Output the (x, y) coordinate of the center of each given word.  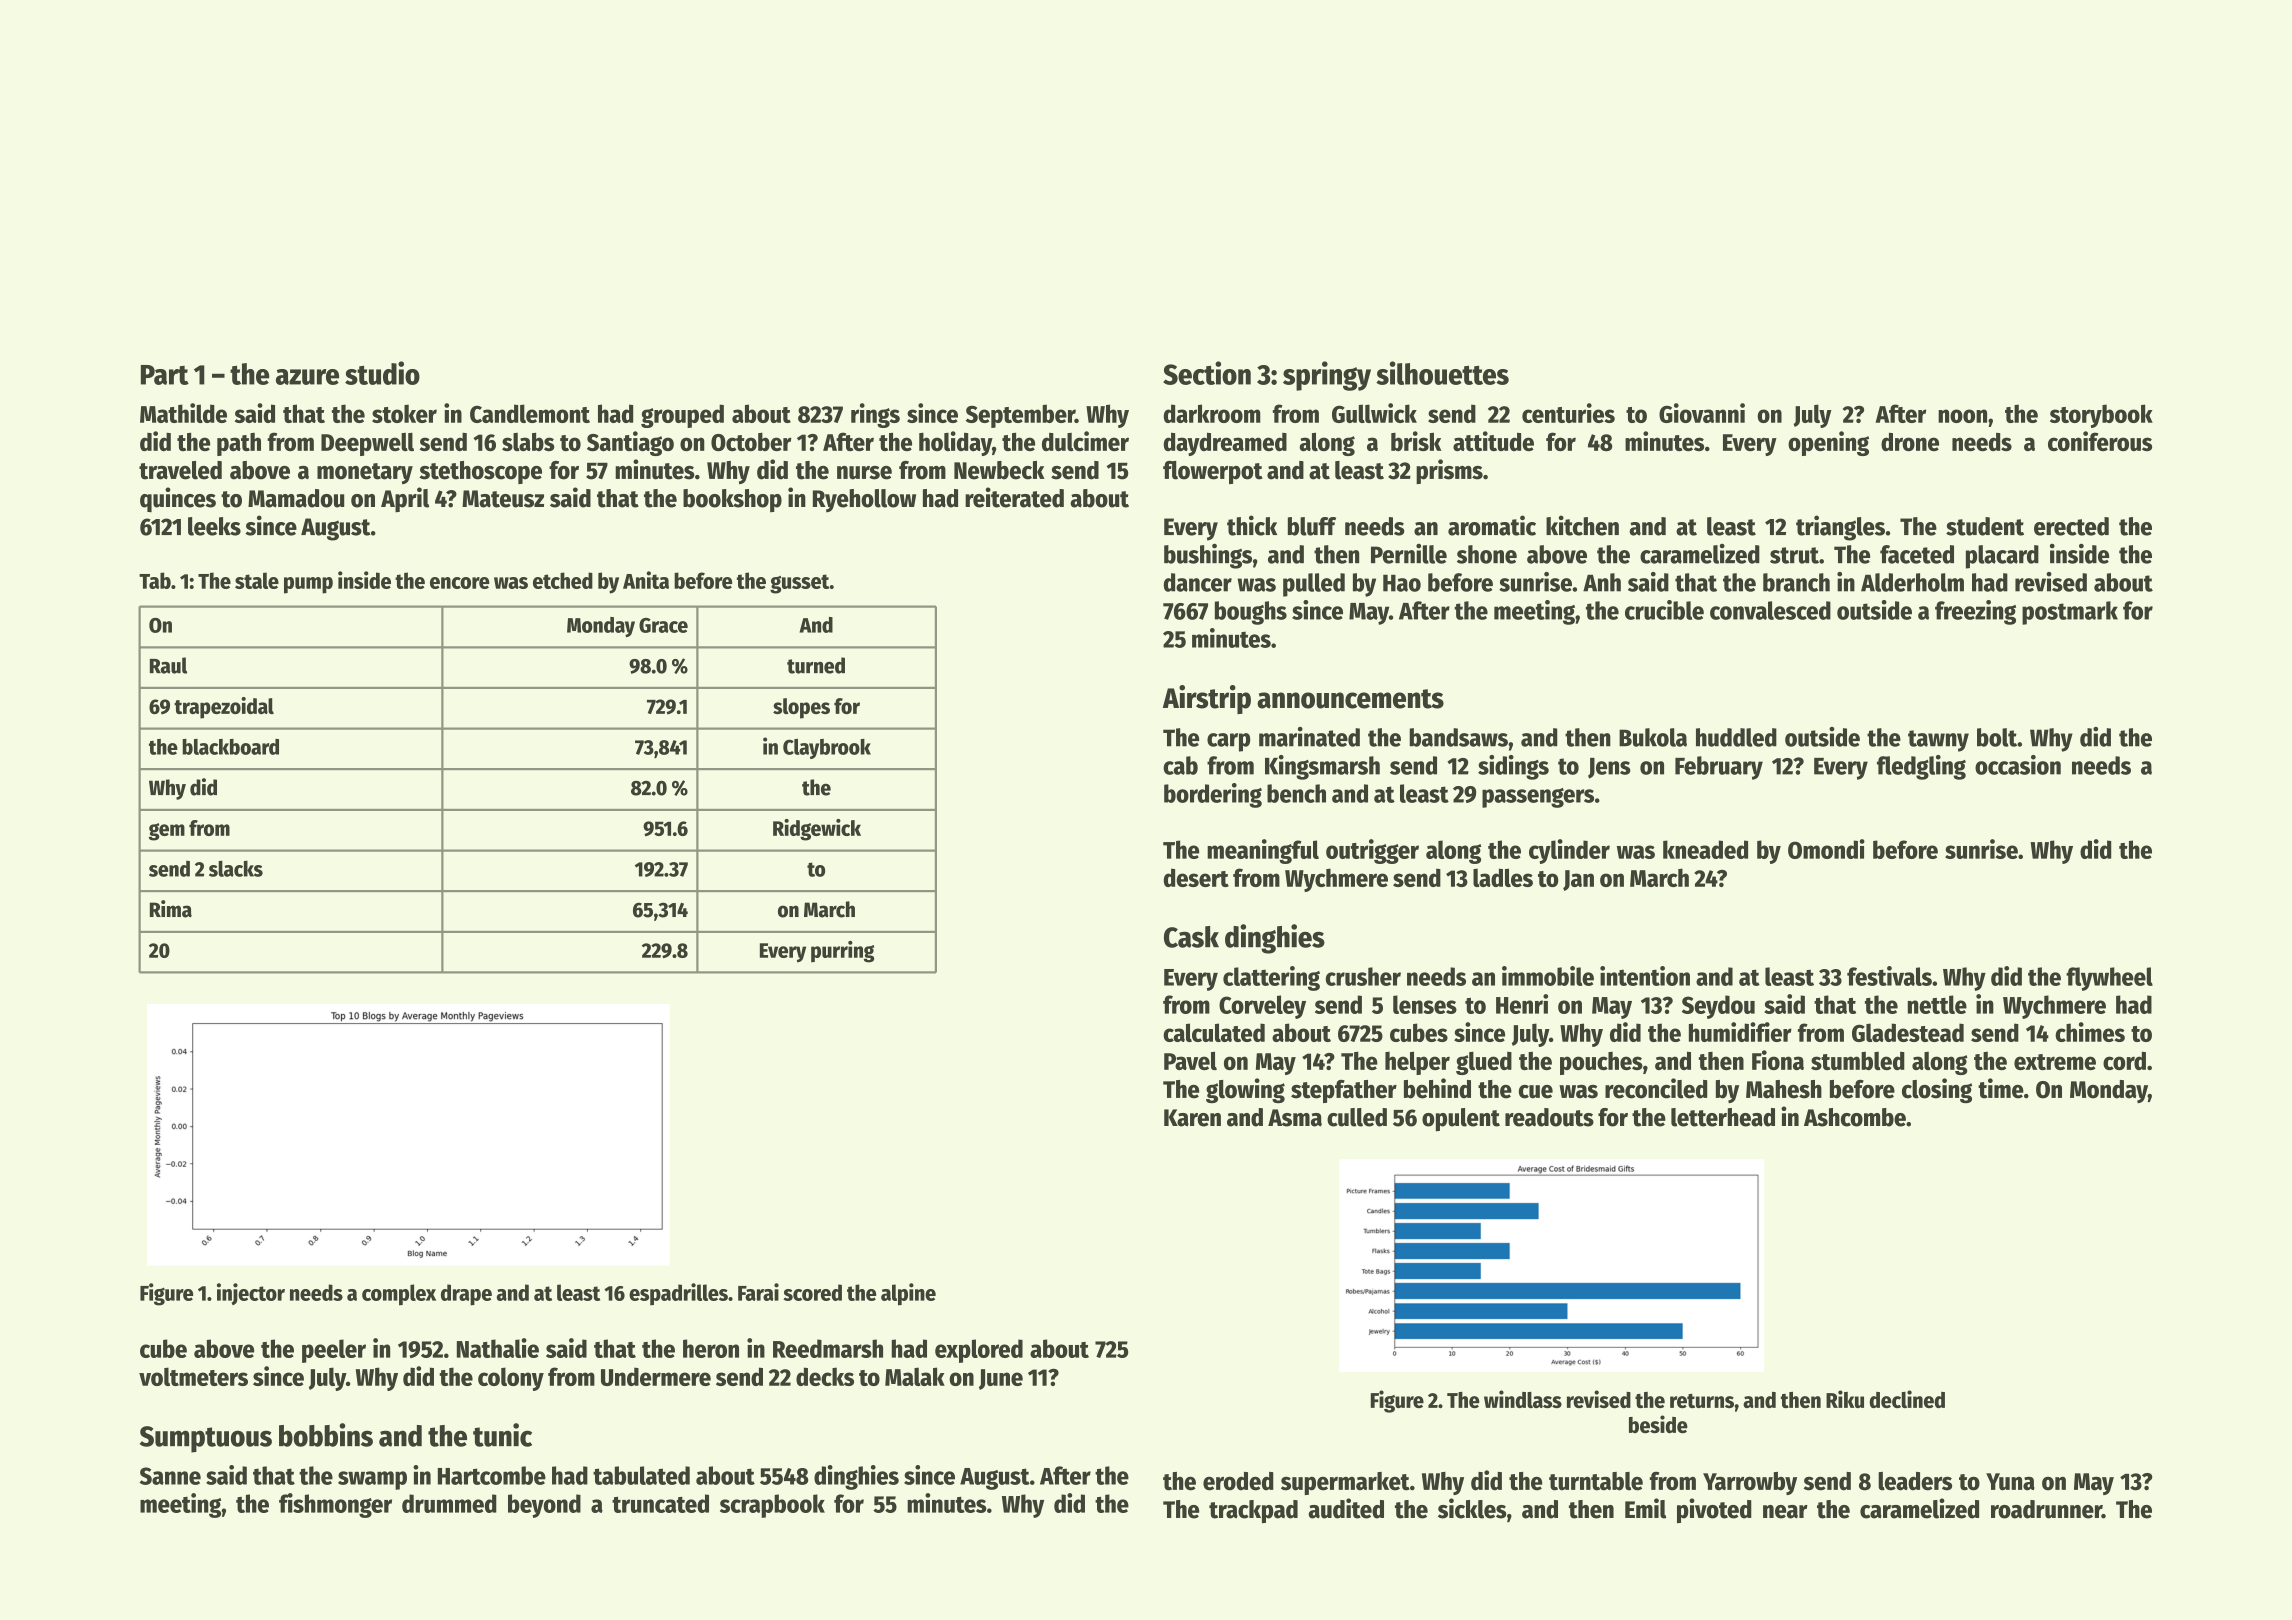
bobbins (326, 1435)
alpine (908, 1294)
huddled (1736, 737)
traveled (180, 470)
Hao (1402, 583)
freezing (1975, 612)
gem (167, 832)
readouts (1549, 1117)
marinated (1309, 737)
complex (399, 1295)
